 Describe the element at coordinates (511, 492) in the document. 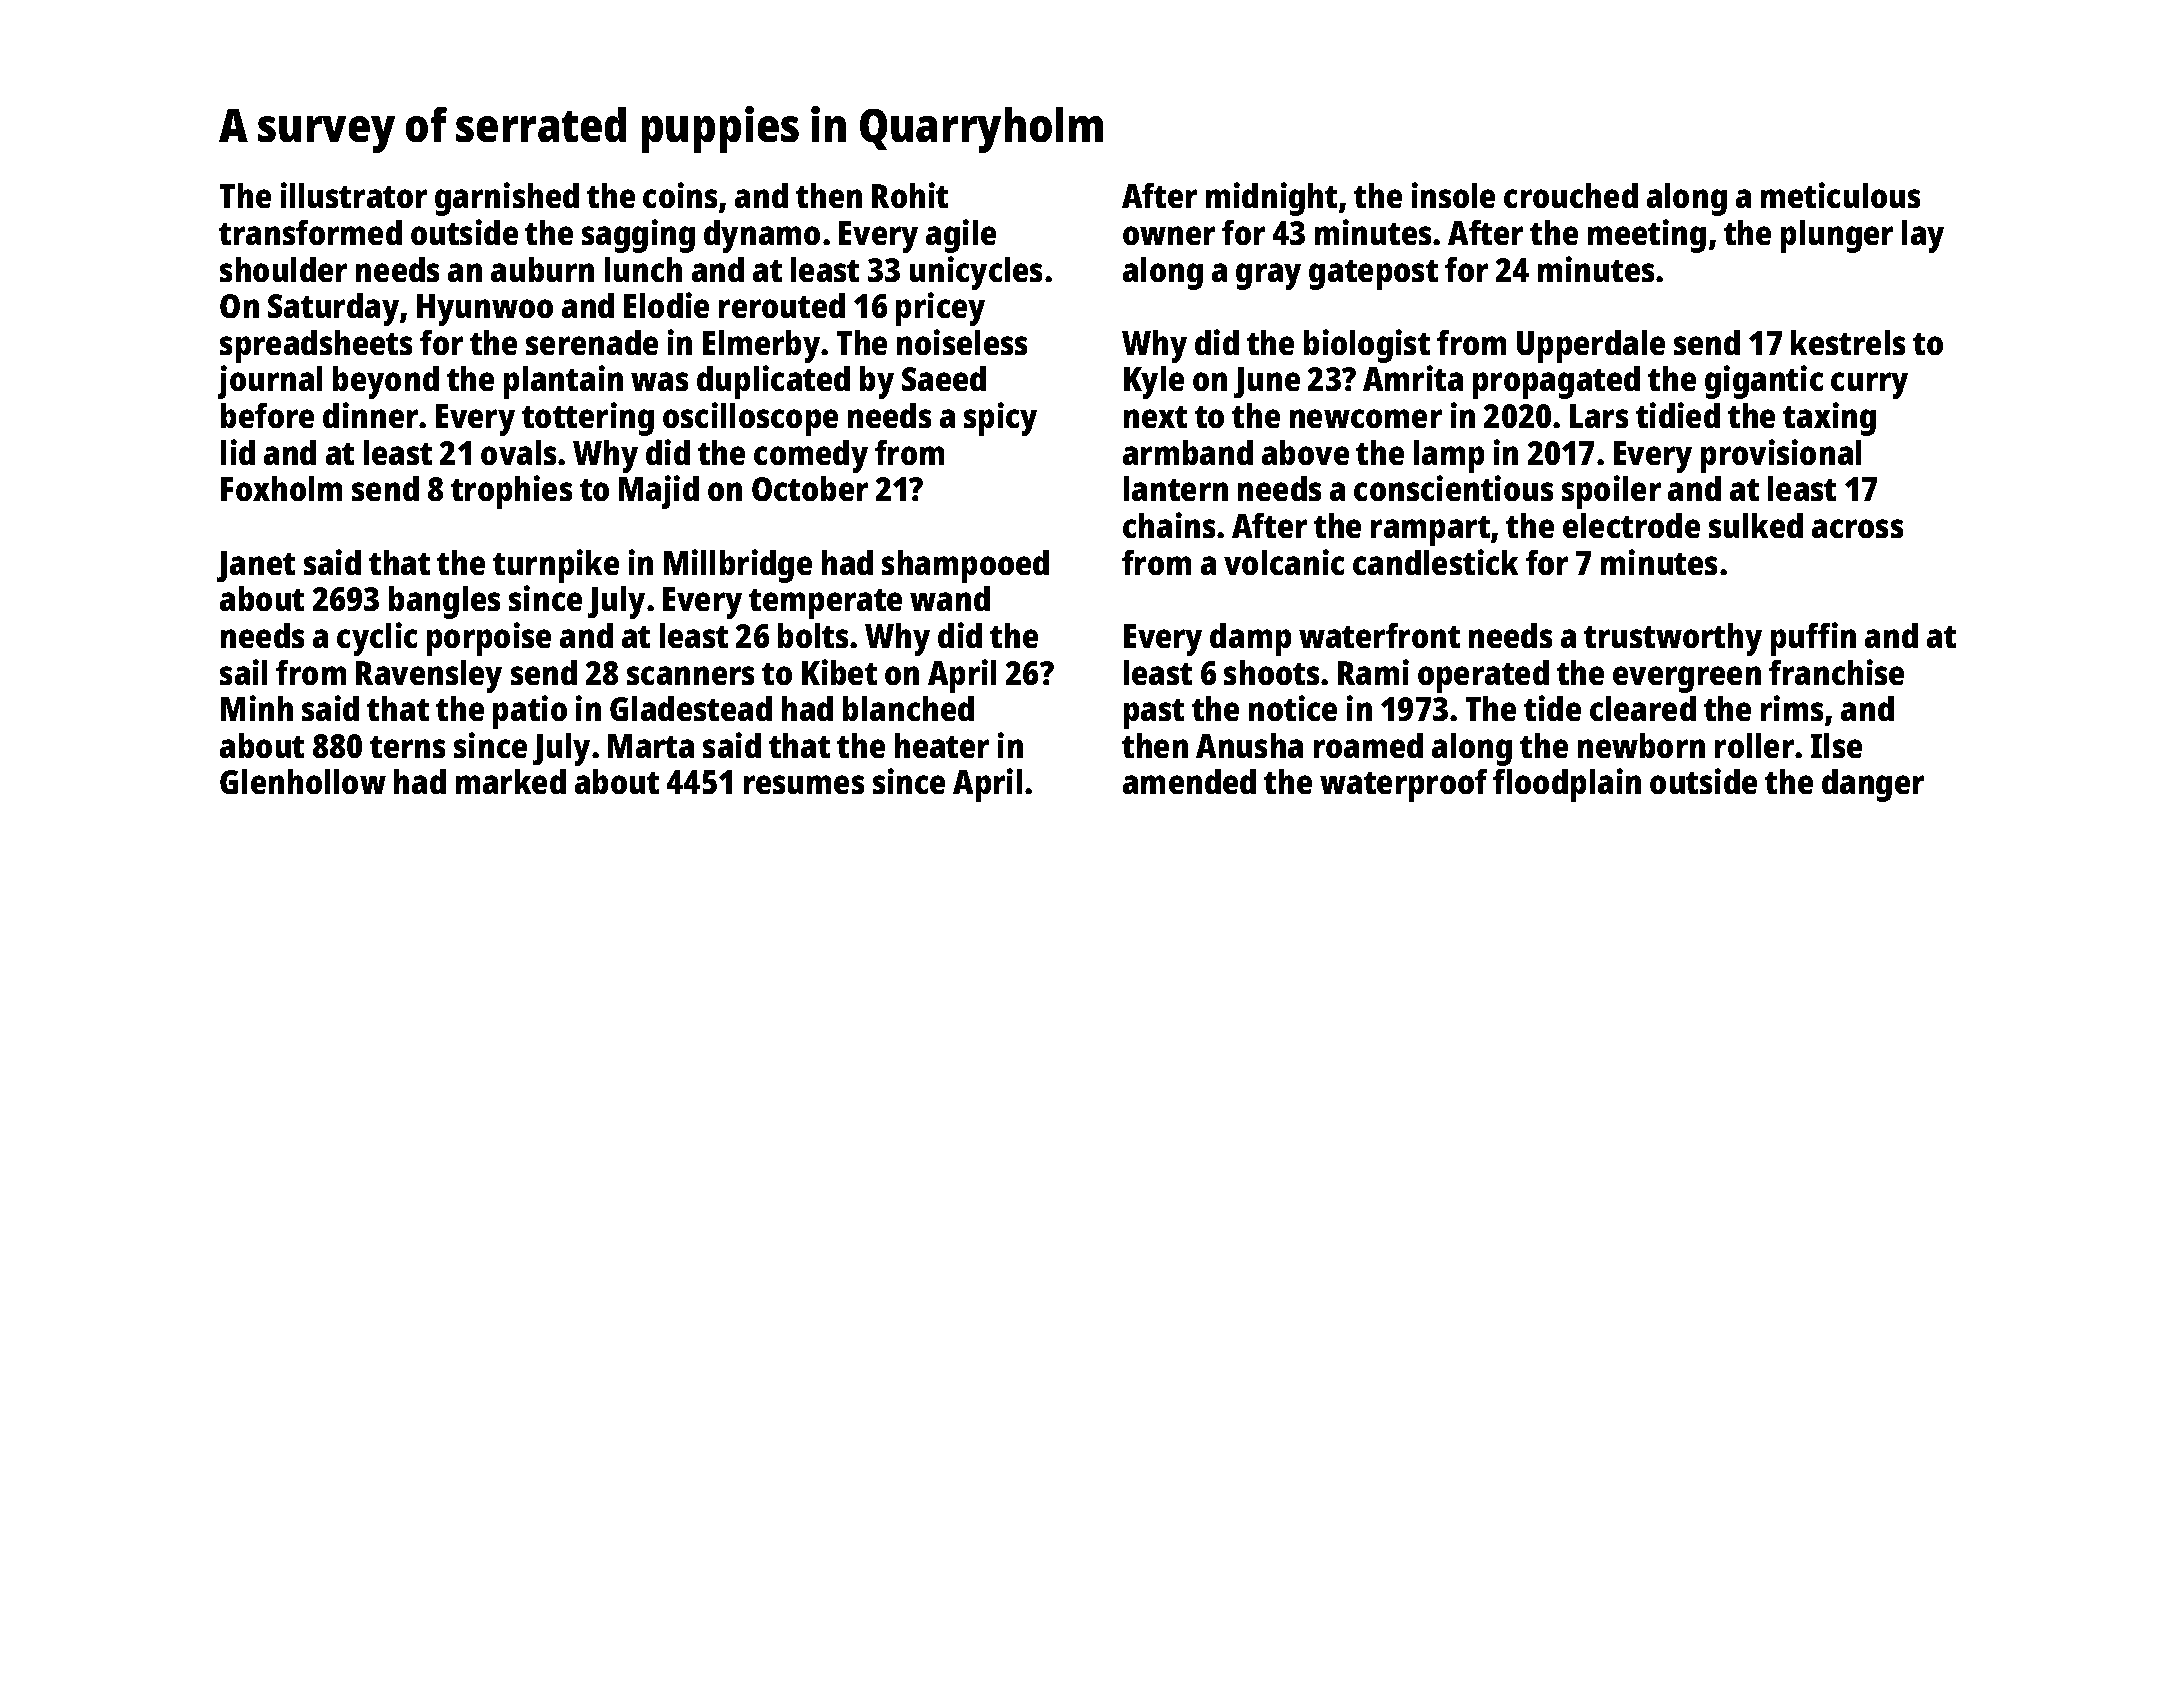

I see `trophies` at that location.
